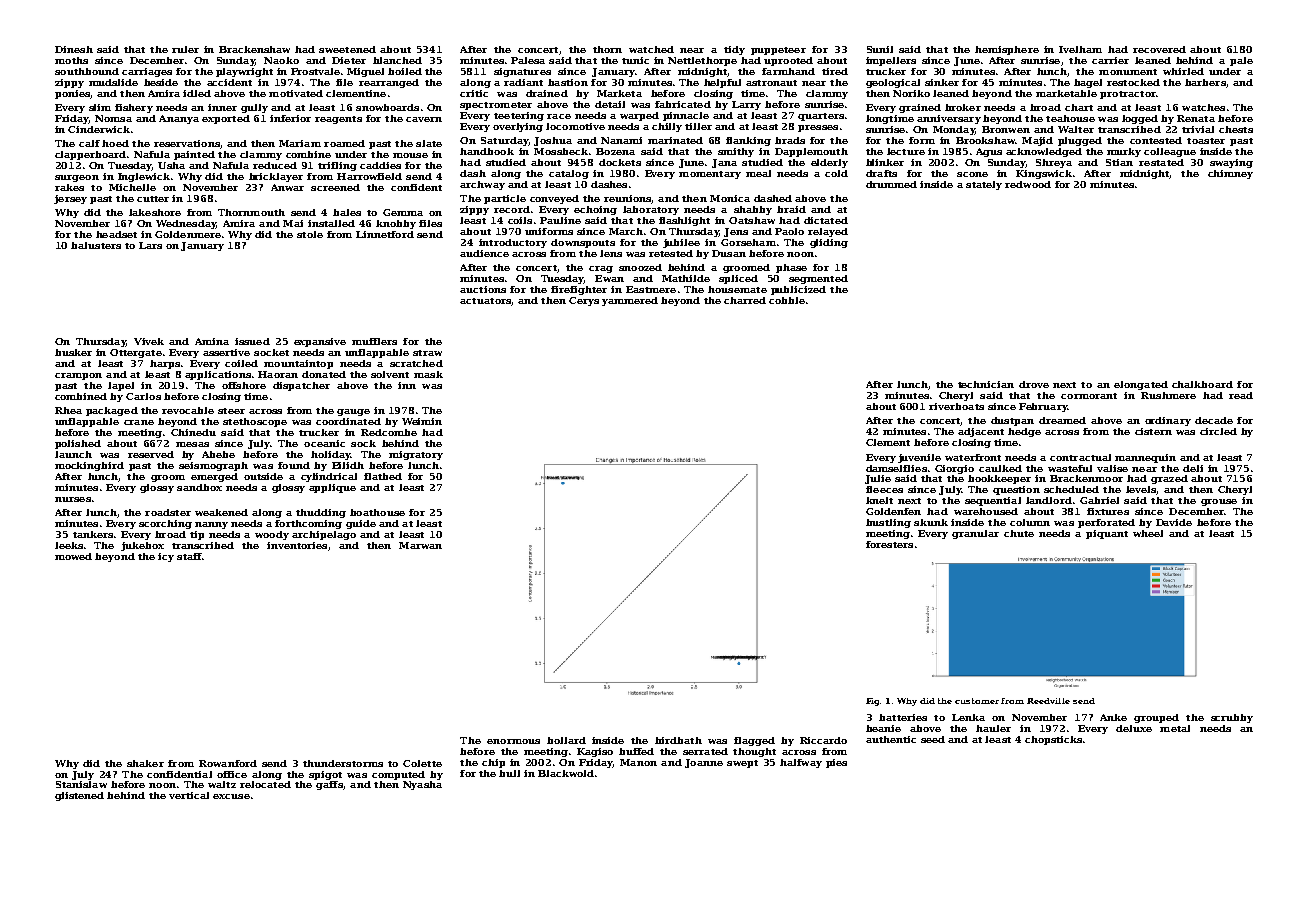  What do you see at coordinates (956, 406) in the document?
I see `riverboats` at bounding box center [956, 406].
